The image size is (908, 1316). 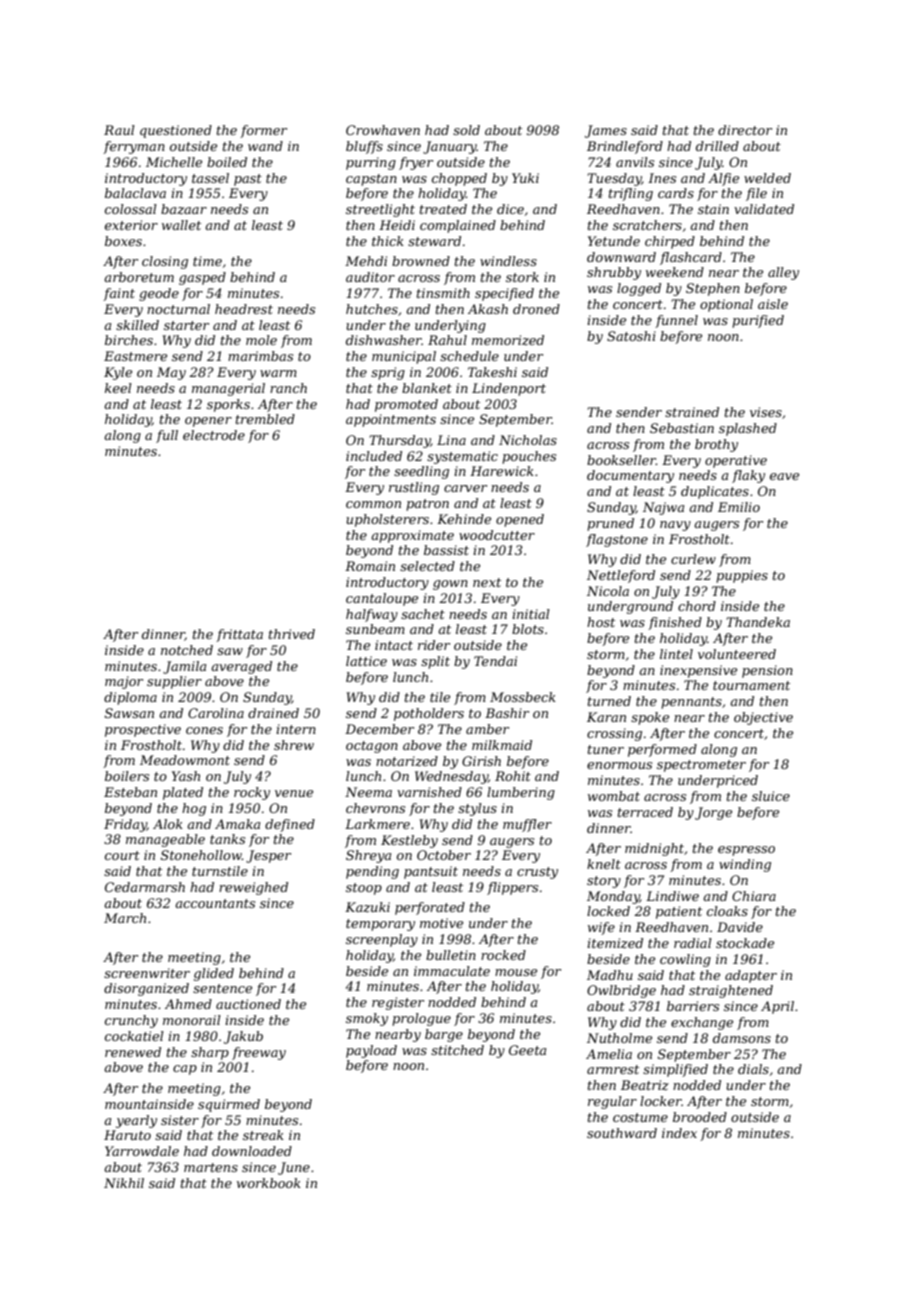 What do you see at coordinates (444, 855) in the screenshot?
I see `October` at bounding box center [444, 855].
